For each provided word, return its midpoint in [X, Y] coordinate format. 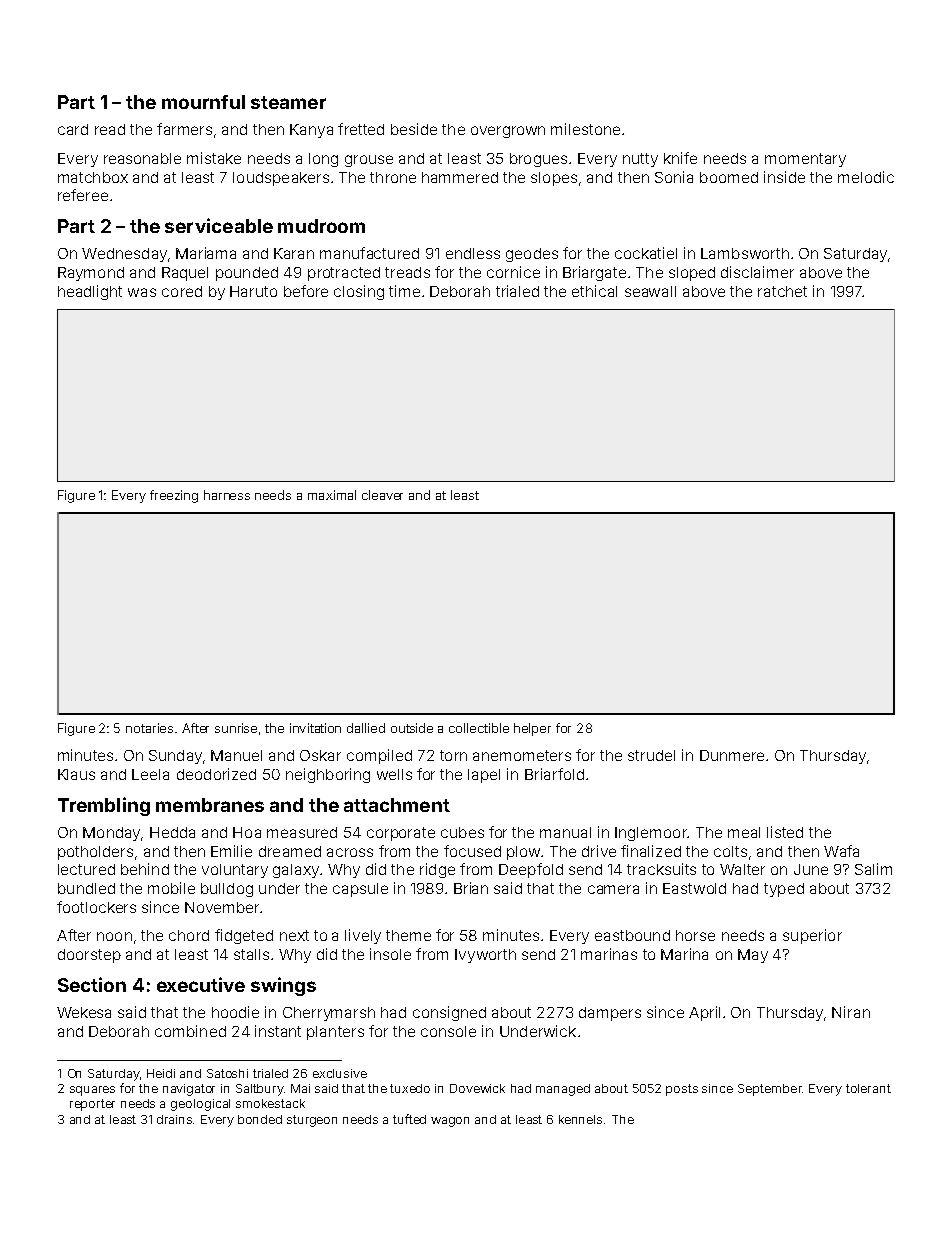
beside [414, 129]
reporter [92, 1105]
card [73, 129]
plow [523, 853]
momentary [805, 160]
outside [412, 728]
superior [812, 936]
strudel [651, 755]
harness [227, 495]
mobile [171, 888]
